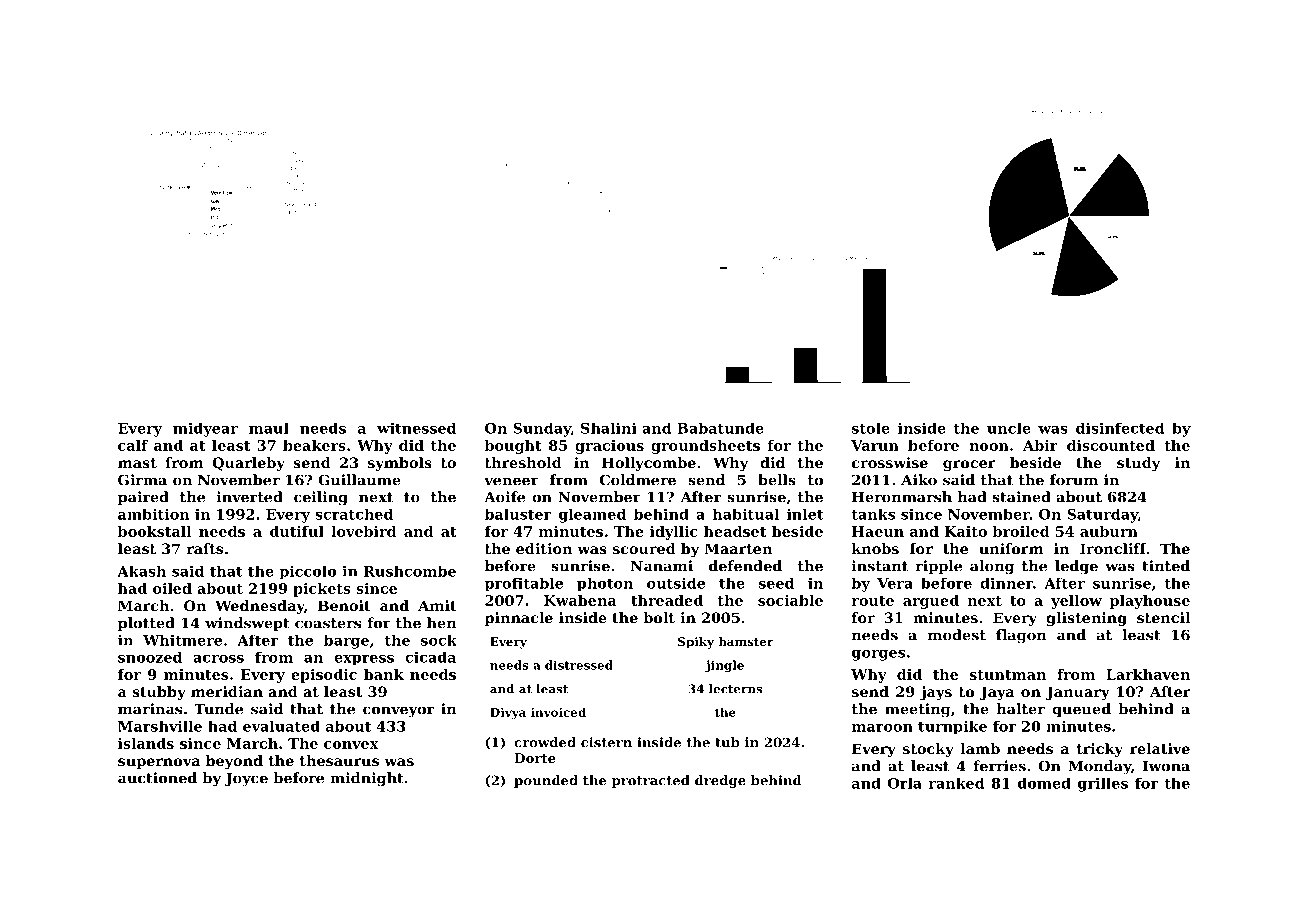 The height and width of the screenshot is (924, 1308). I want to click on study, so click(1138, 464).
